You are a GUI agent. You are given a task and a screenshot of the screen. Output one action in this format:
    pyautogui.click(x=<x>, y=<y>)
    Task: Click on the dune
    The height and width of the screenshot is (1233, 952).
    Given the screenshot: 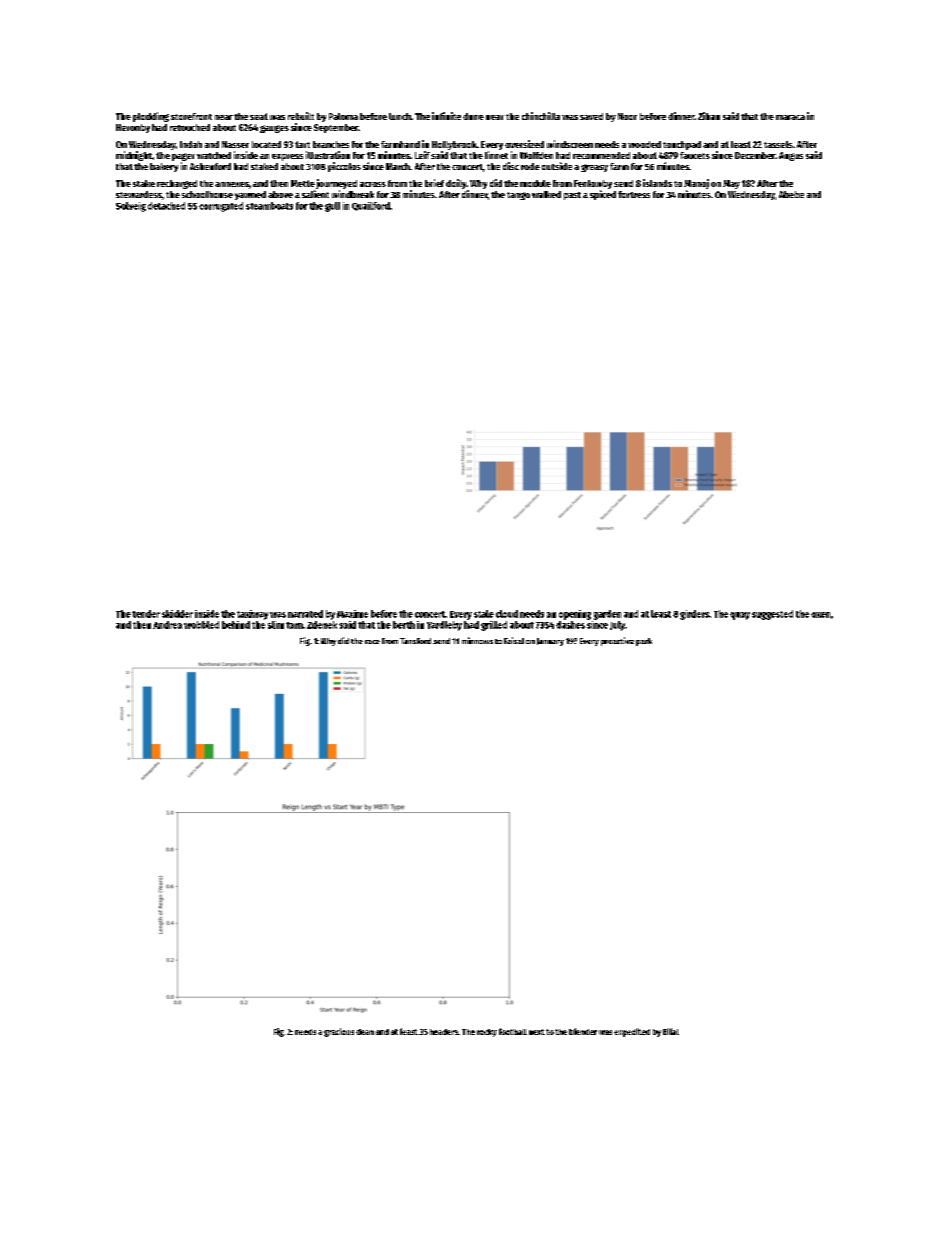 What is the action you would take?
    pyautogui.click(x=473, y=116)
